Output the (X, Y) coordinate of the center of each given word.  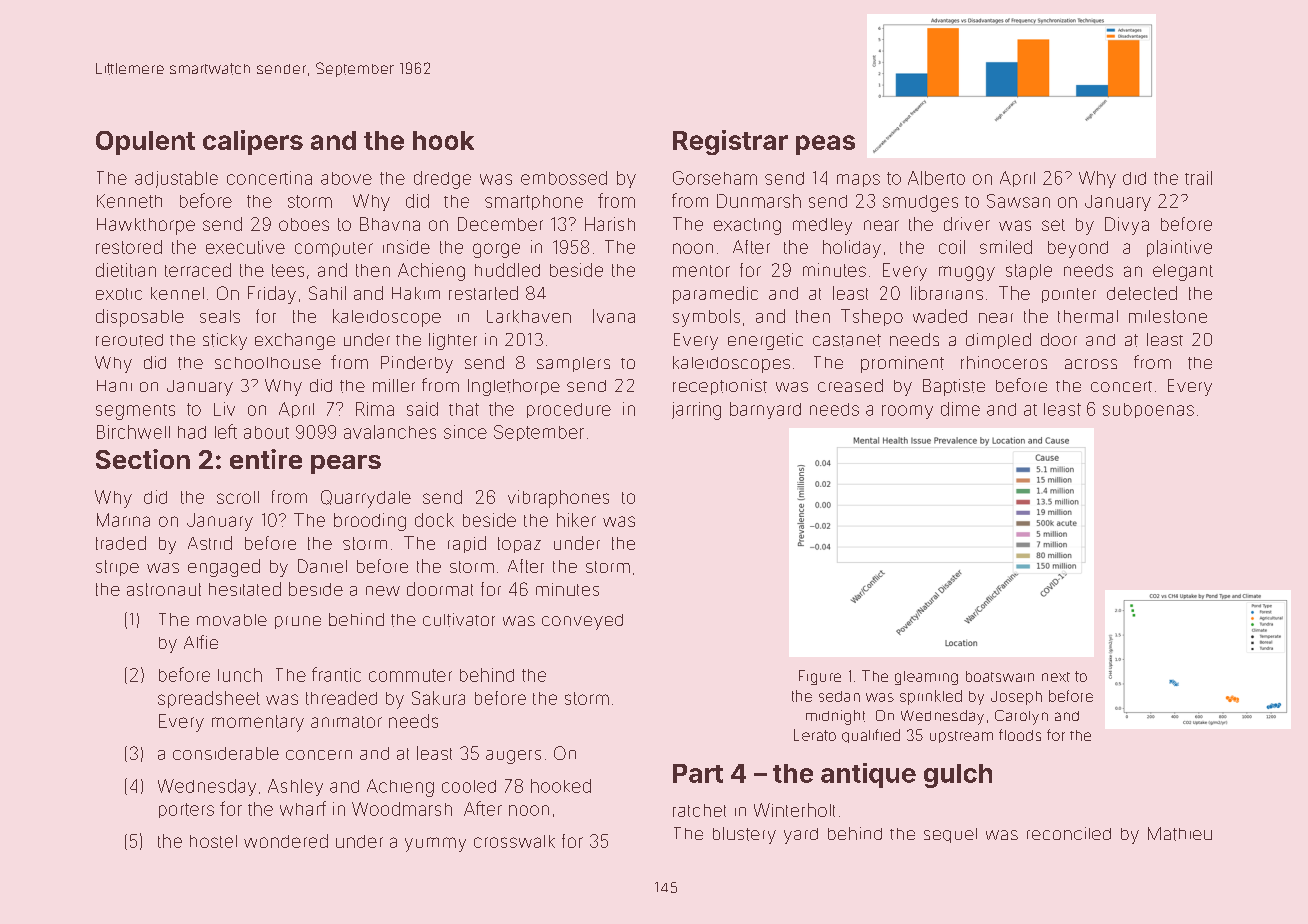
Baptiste (954, 387)
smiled (1006, 247)
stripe (117, 568)
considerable (226, 753)
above (346, 178)
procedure (569, 410)
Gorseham (715, 178)
